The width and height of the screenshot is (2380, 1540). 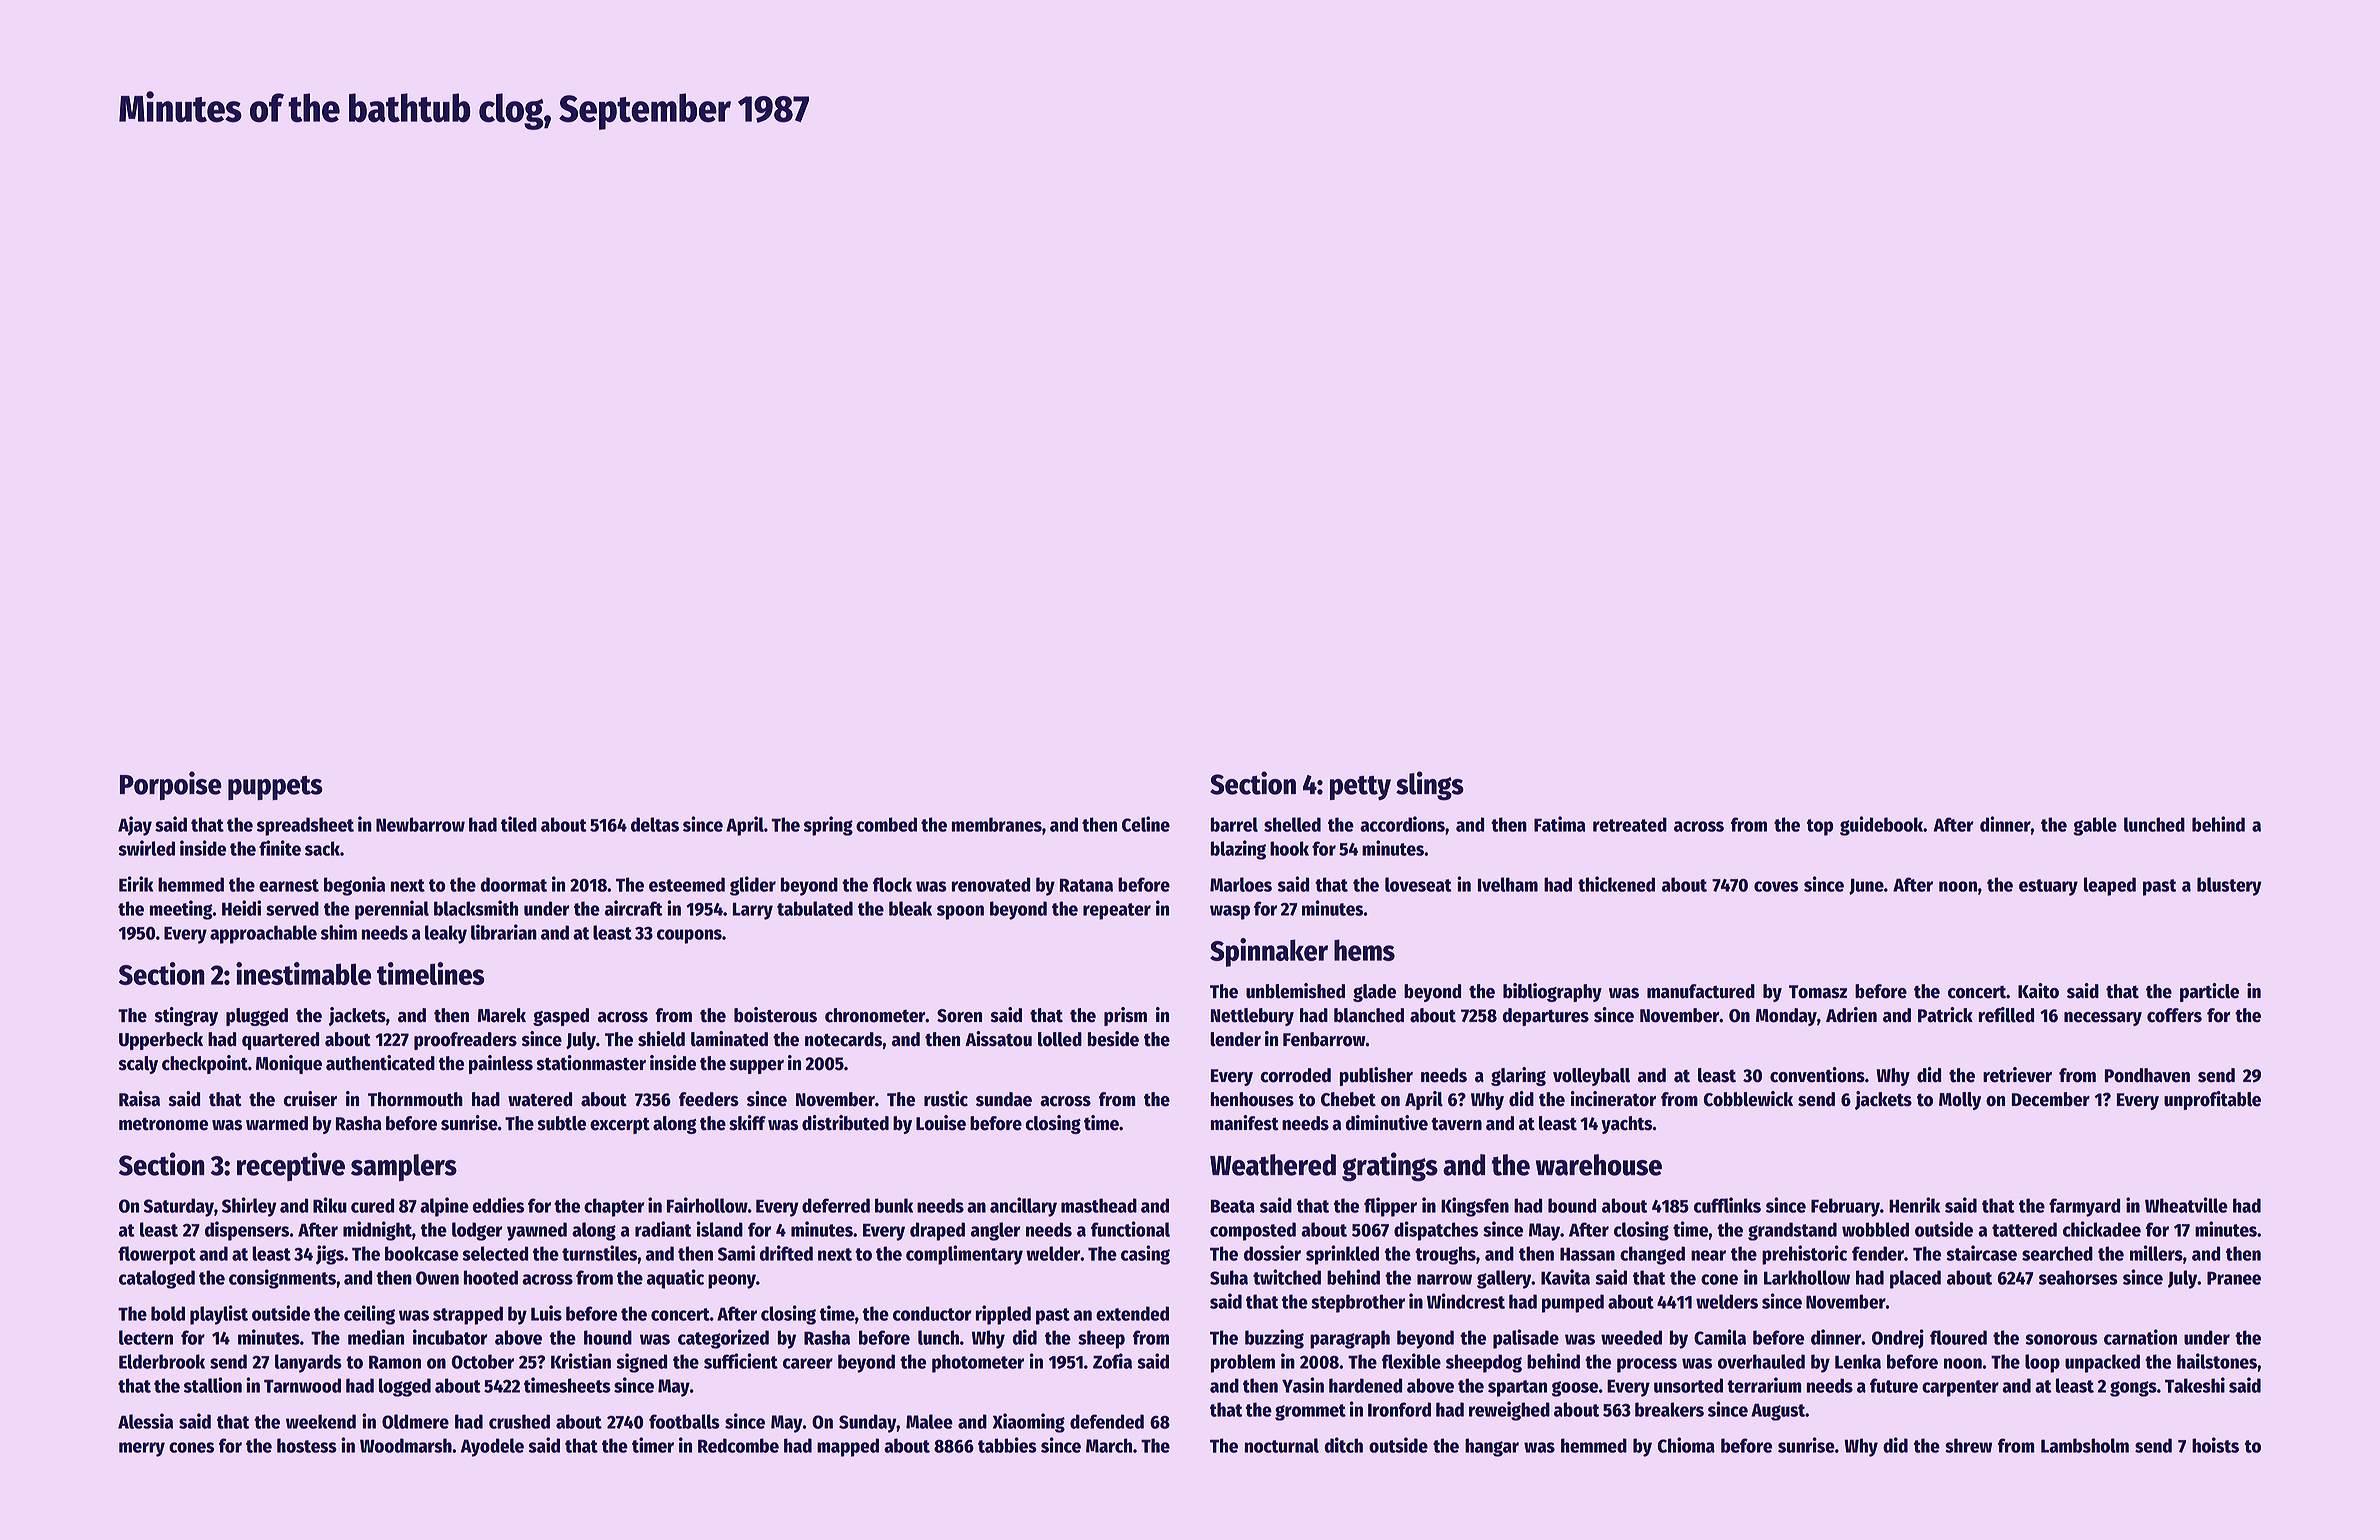 I want to click on wasp, so click(x=1230, y=912).
